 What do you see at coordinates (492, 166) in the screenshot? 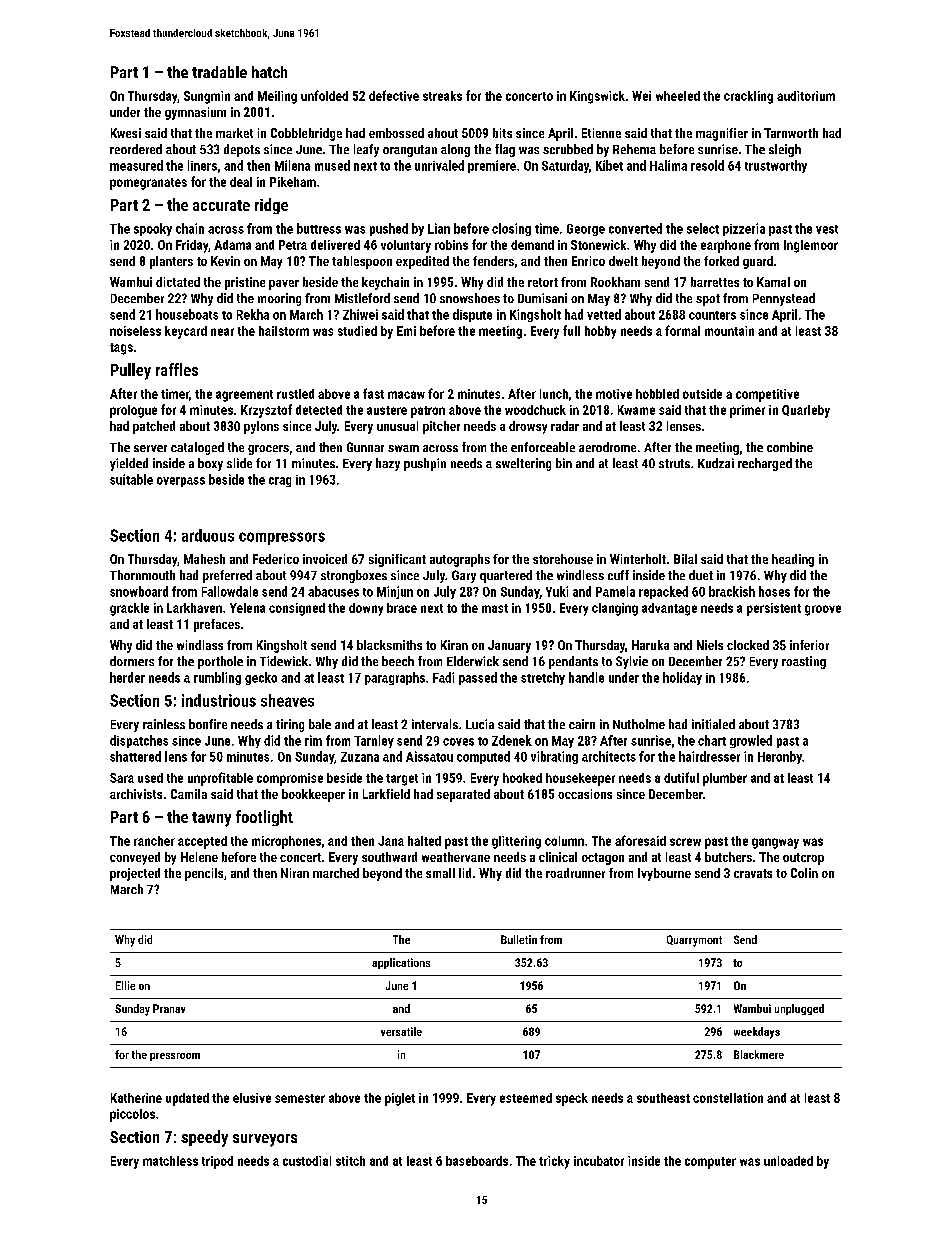
I see `premiere` at bounding box center [492, 166].
